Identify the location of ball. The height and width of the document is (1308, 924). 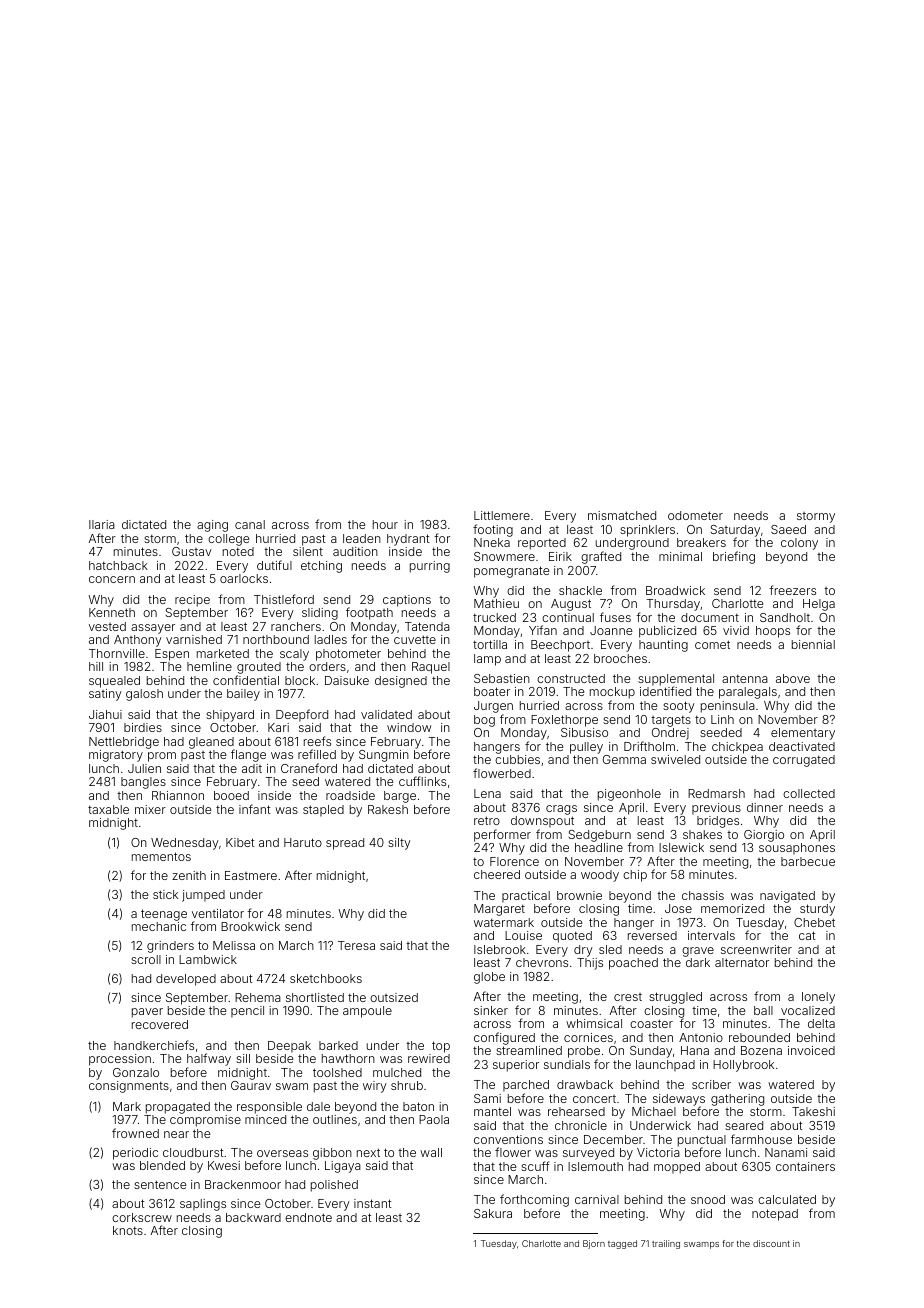
(763, 1010).
